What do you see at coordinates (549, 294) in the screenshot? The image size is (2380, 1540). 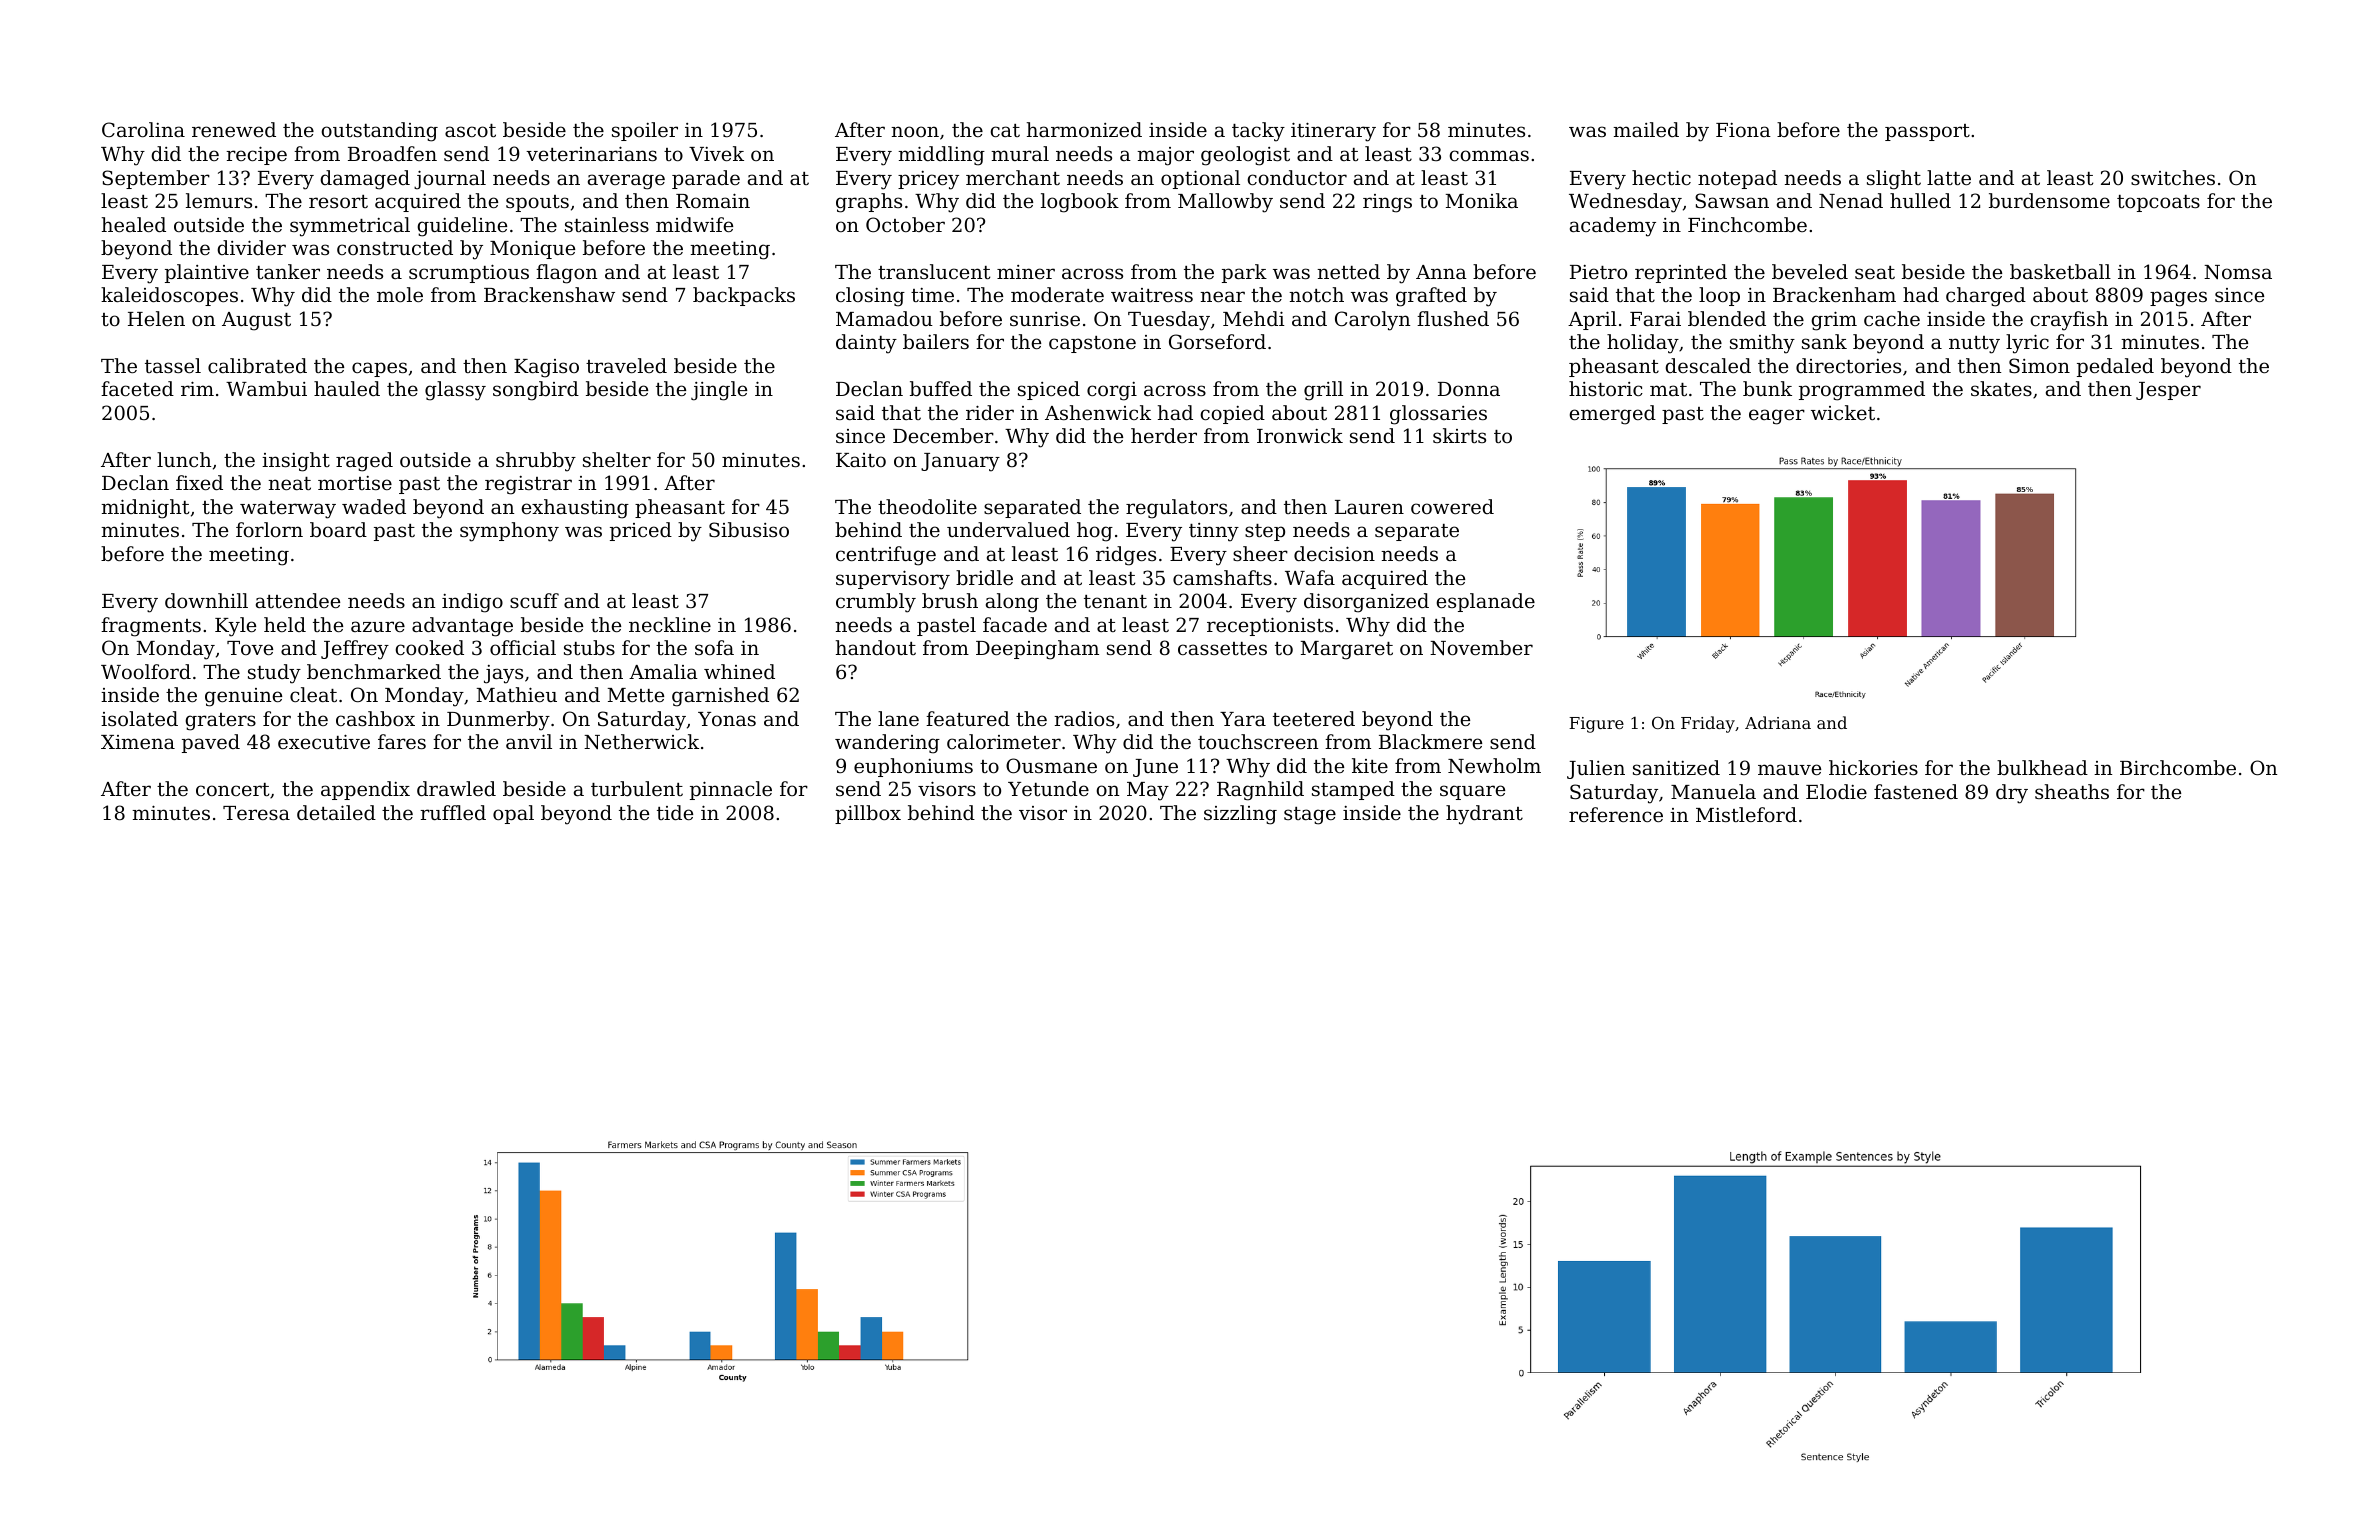 I see `Brackenshaw` at bounding box center [549, 294].
